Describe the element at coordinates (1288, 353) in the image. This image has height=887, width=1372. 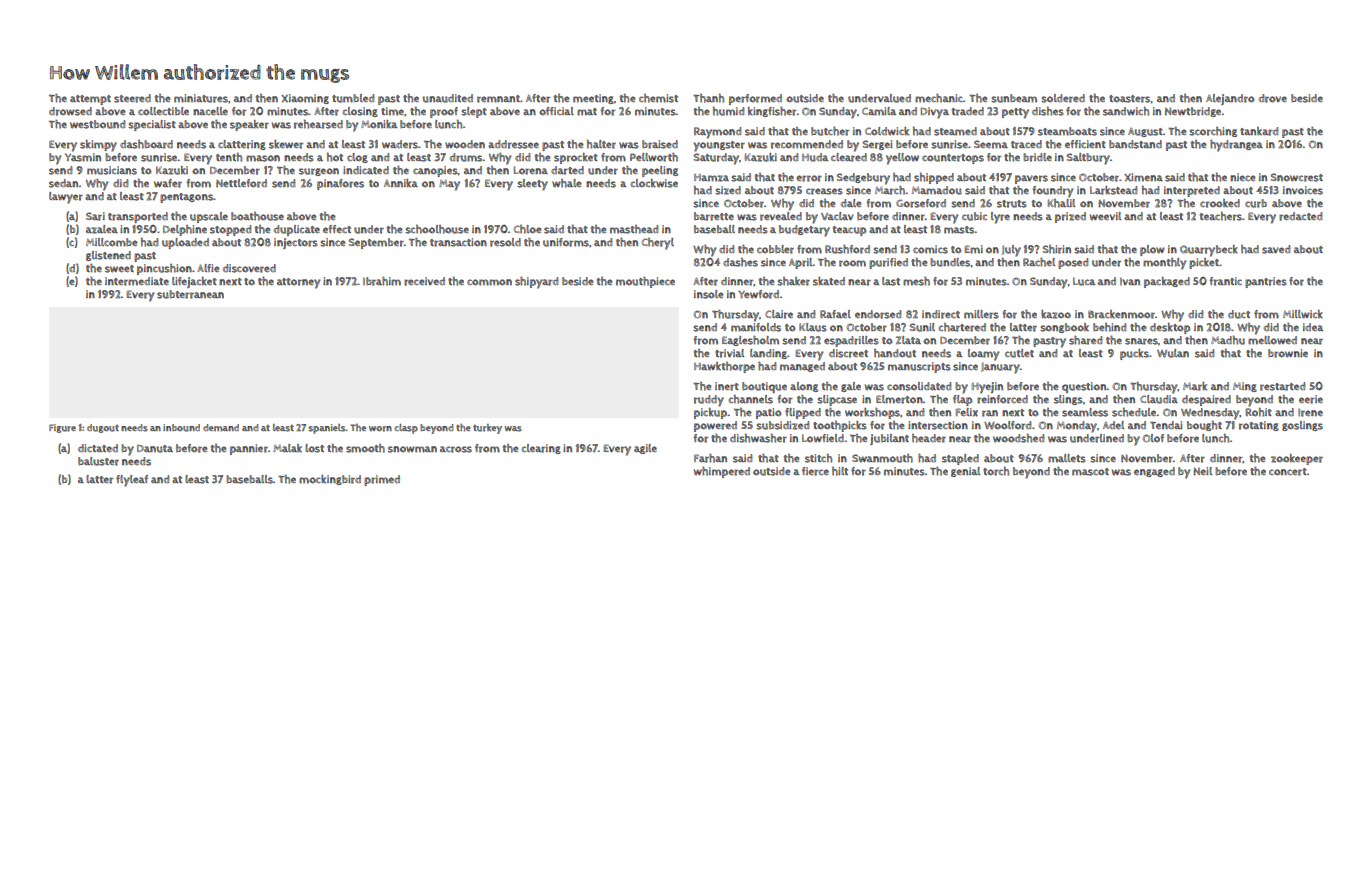
I see `brownie` at that location.
